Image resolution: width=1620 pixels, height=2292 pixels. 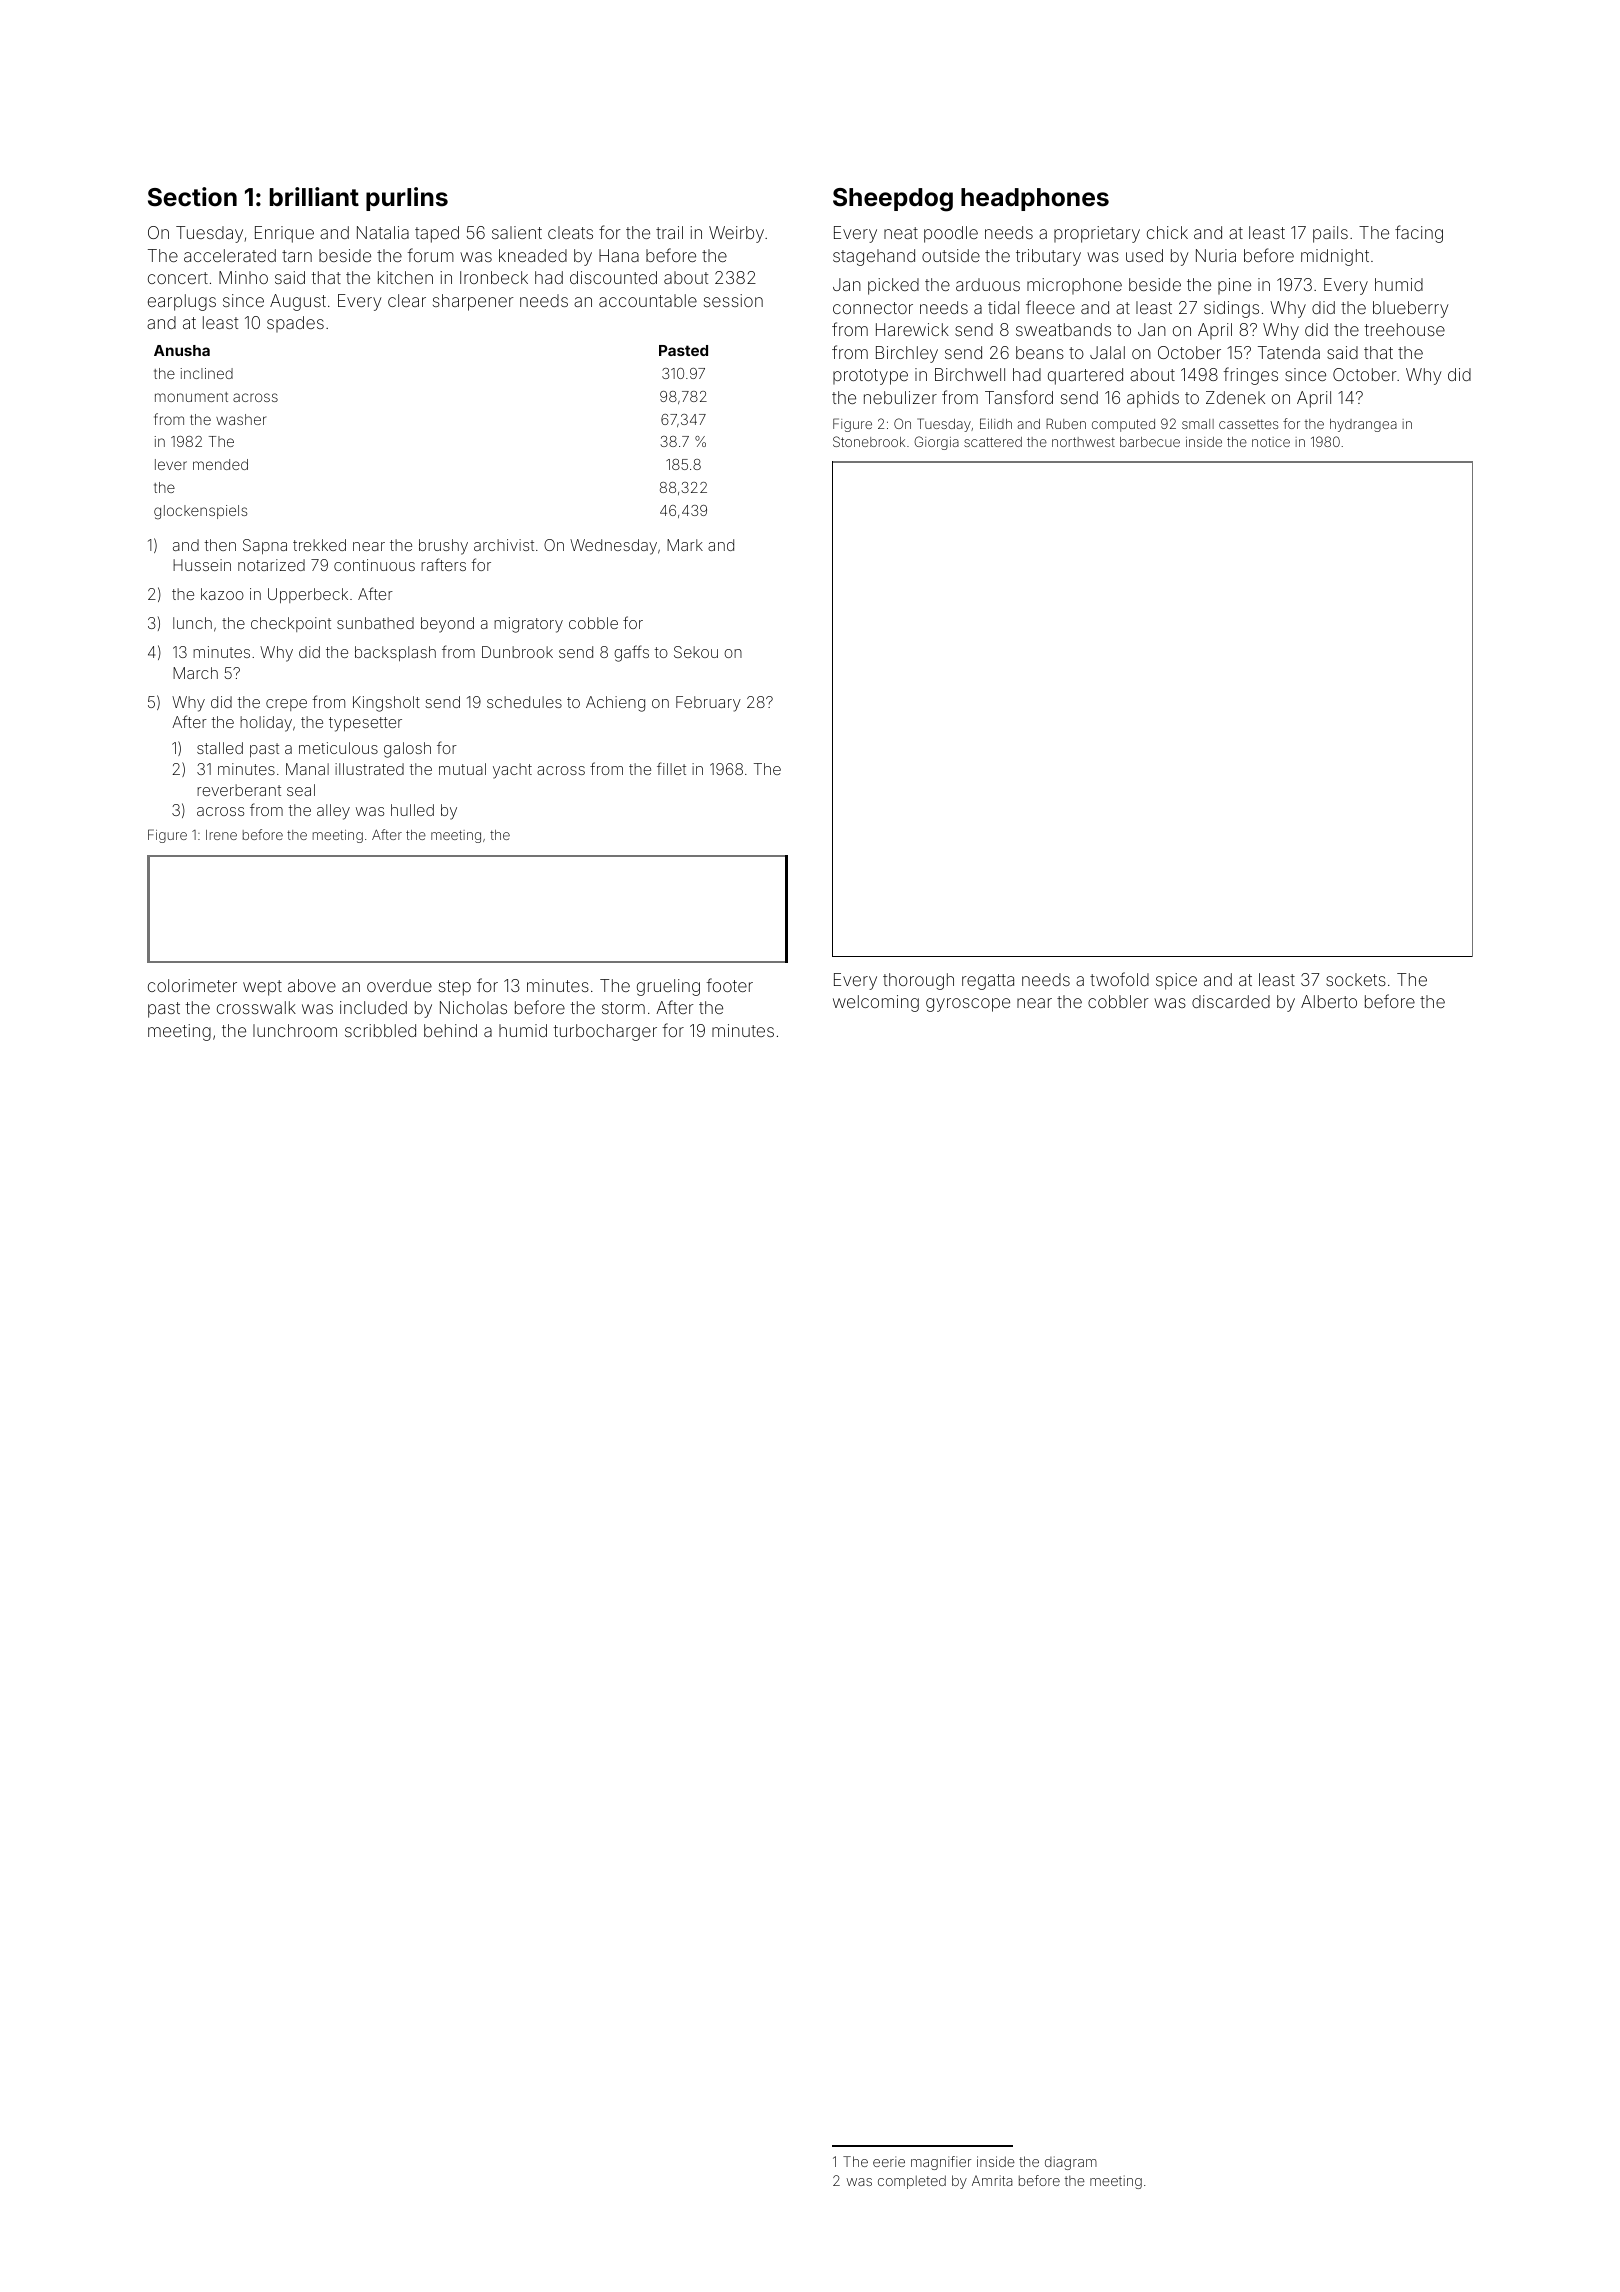 What do you see at coordinates (1356, 979) in the page?
I see `sockets` at bounding box center [1356, 979].
